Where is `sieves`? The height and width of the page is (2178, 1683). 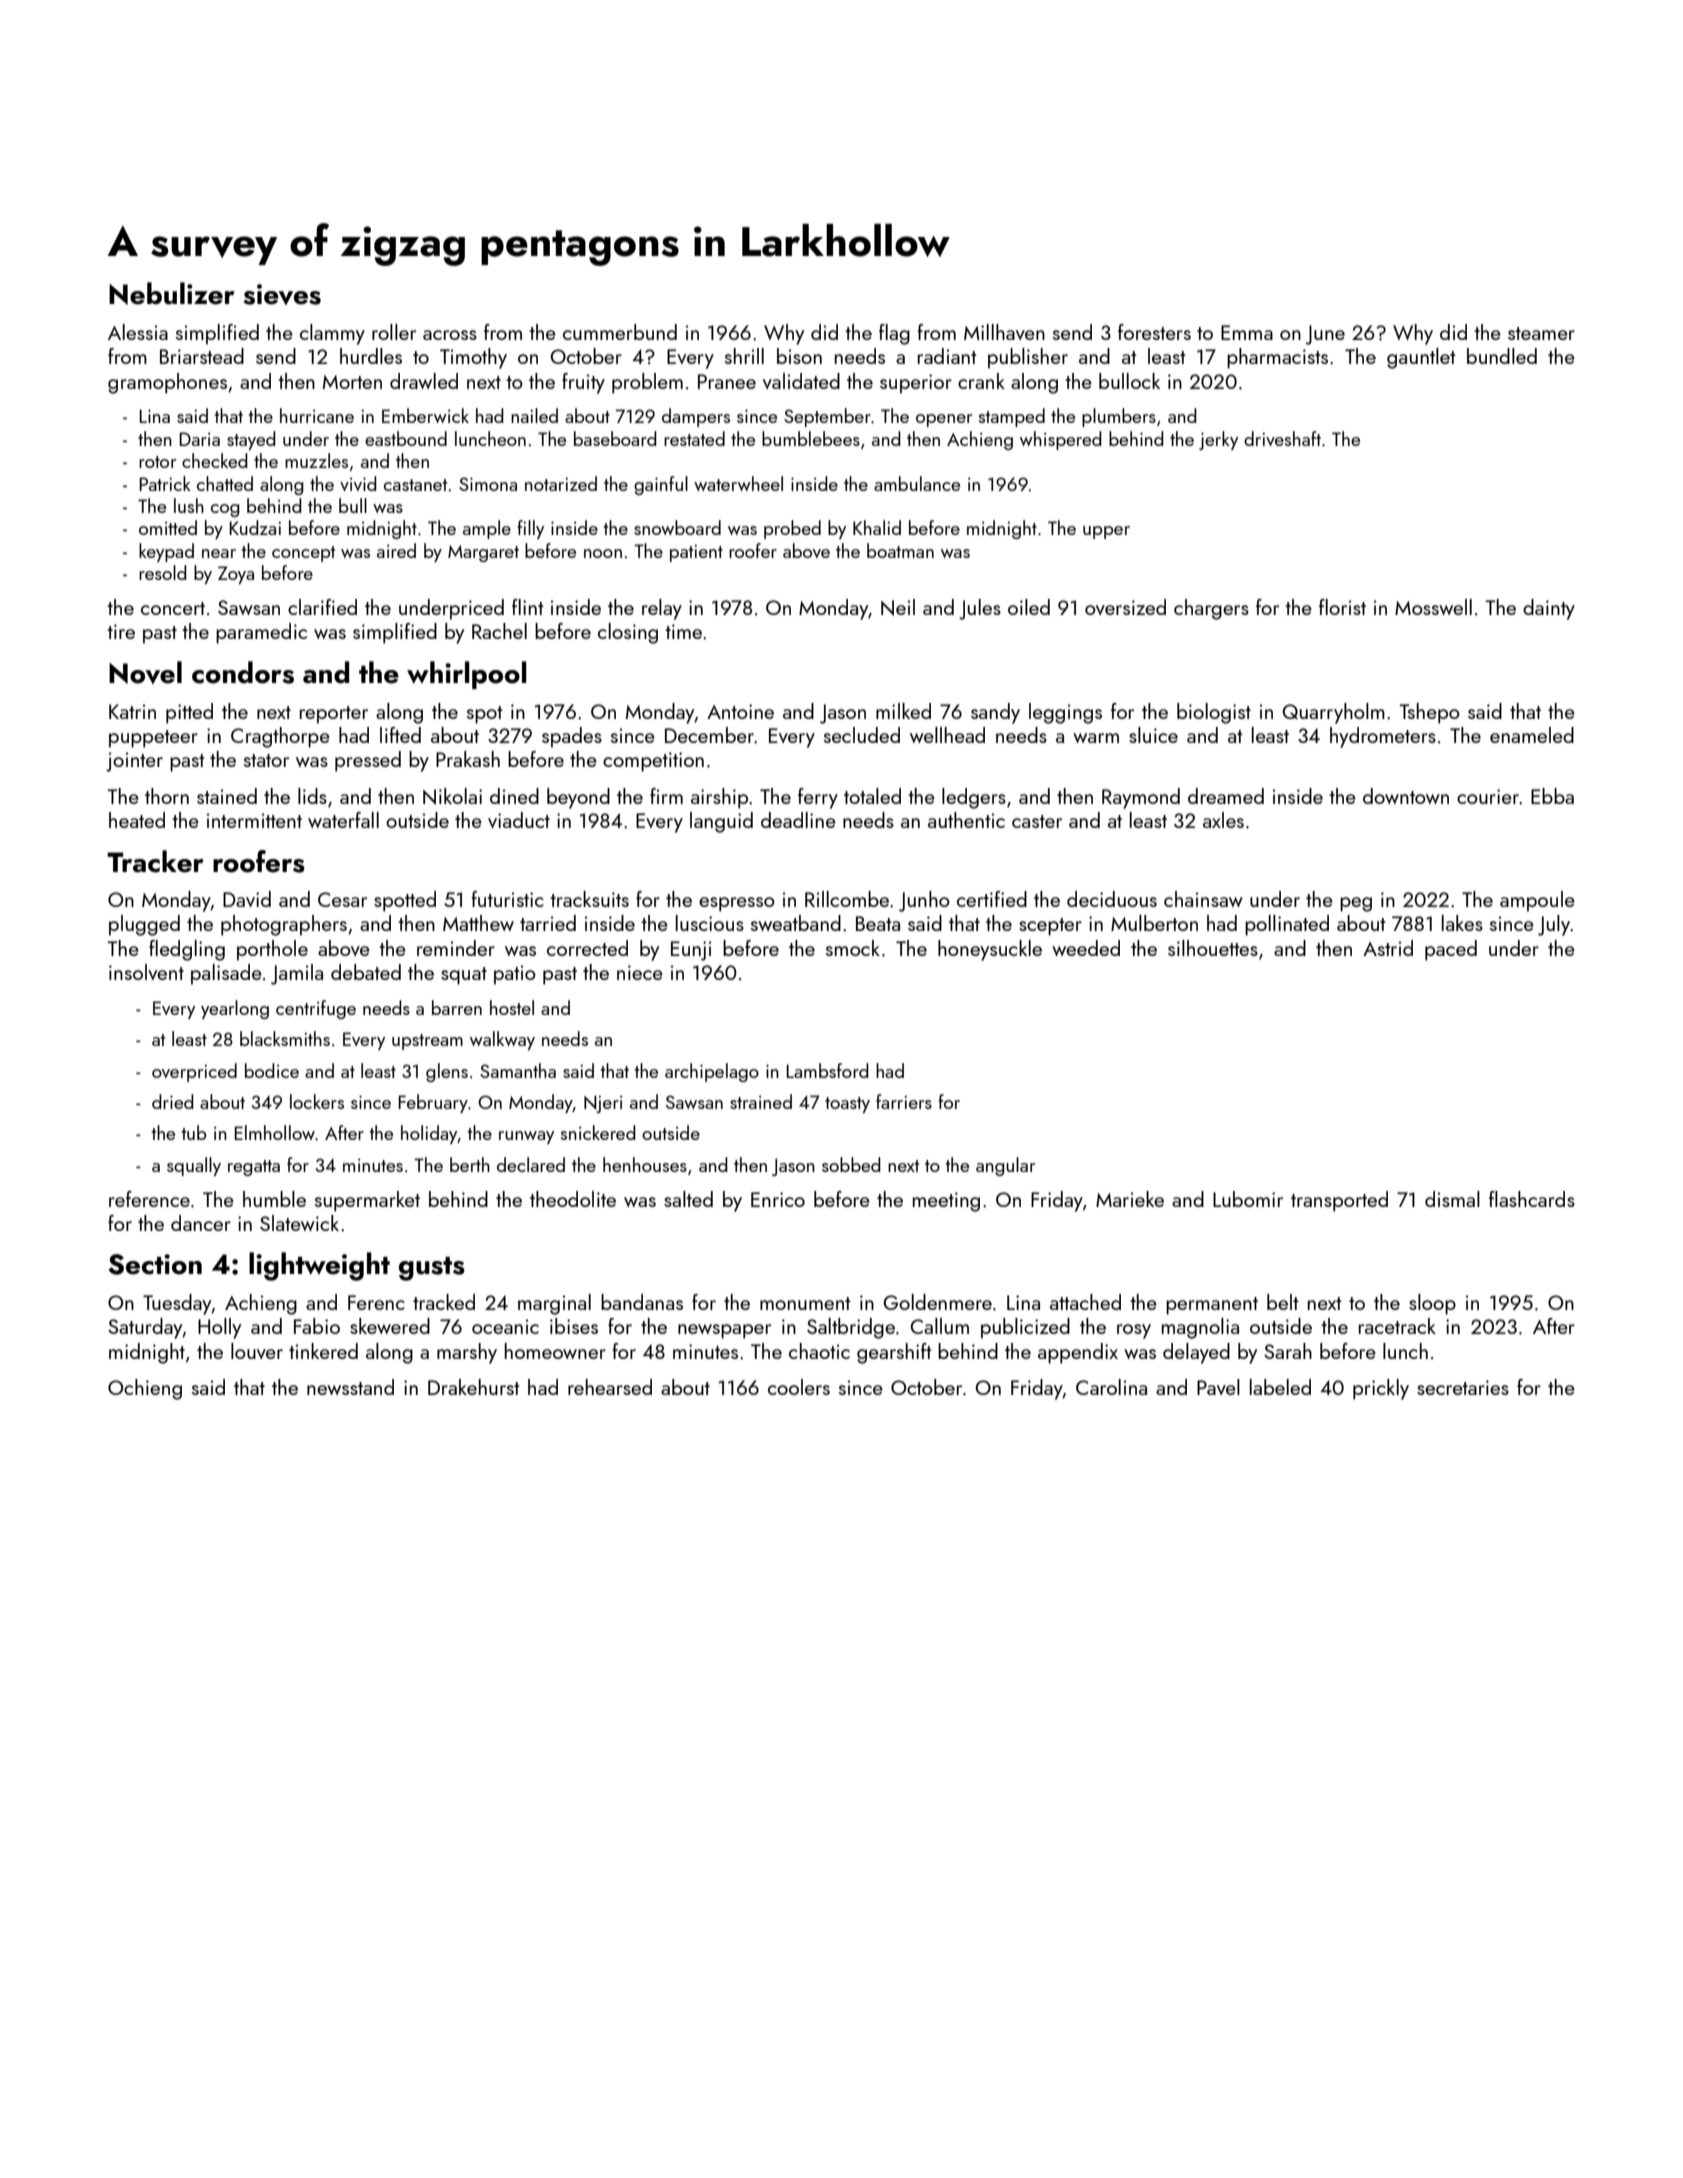
sieves is located at coordinates (282, 294).
